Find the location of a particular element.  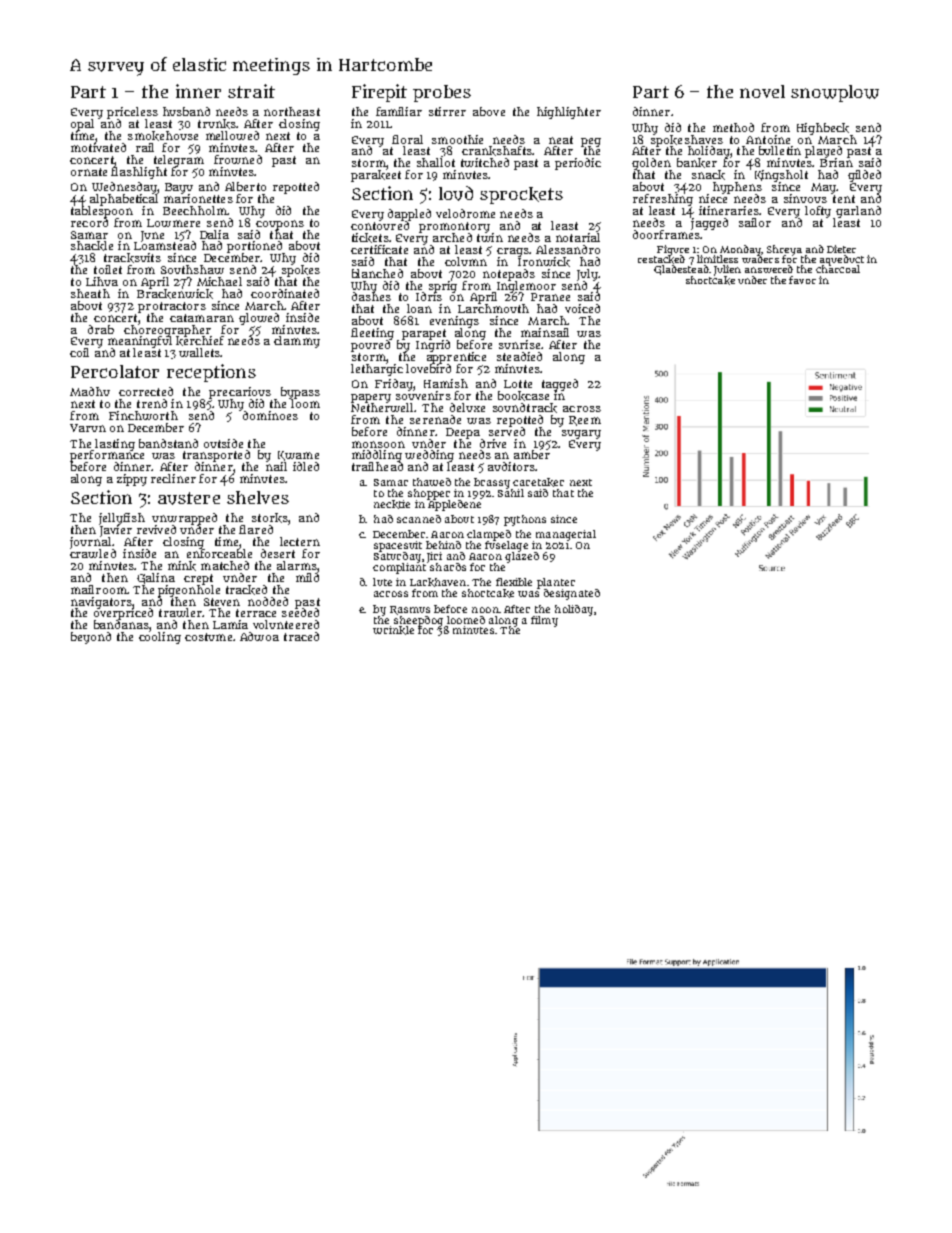

Appledene is located at coordinates (454, 505).
